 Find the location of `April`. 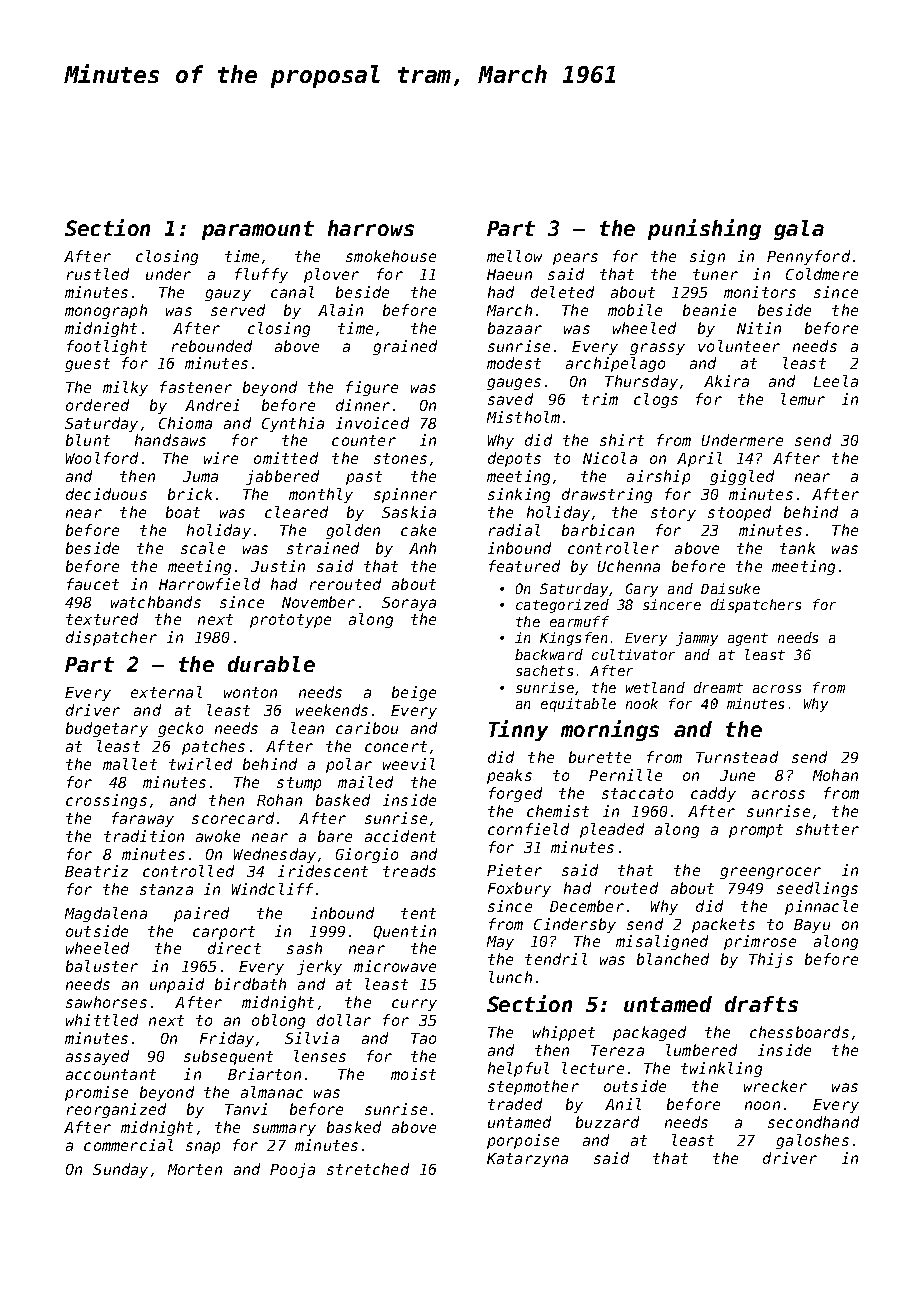

April is located at coordinates (699, 459).
